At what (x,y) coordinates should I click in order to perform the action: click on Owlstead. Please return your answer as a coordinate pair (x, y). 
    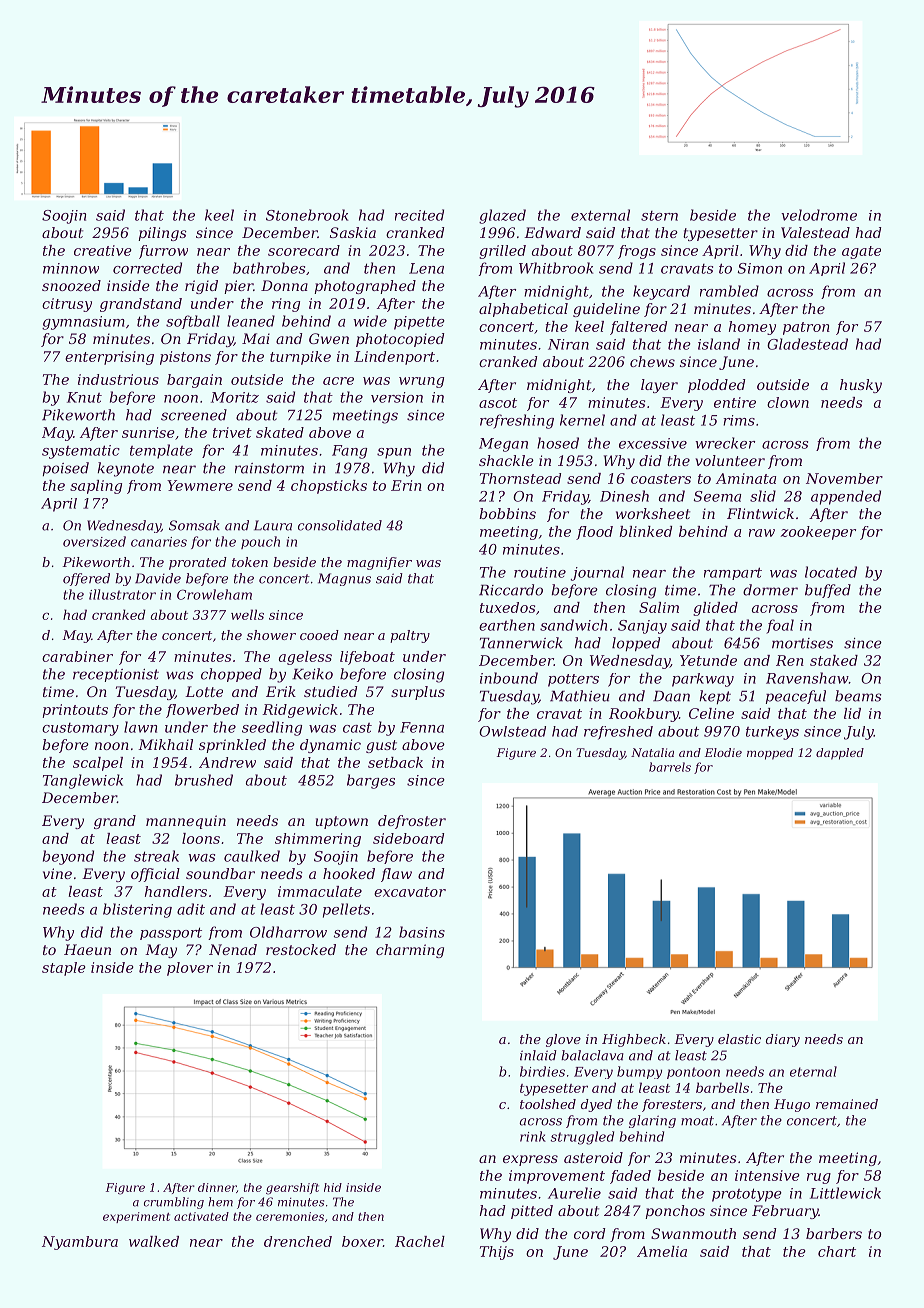
    Looking at the image, I should click on (512, 731).
